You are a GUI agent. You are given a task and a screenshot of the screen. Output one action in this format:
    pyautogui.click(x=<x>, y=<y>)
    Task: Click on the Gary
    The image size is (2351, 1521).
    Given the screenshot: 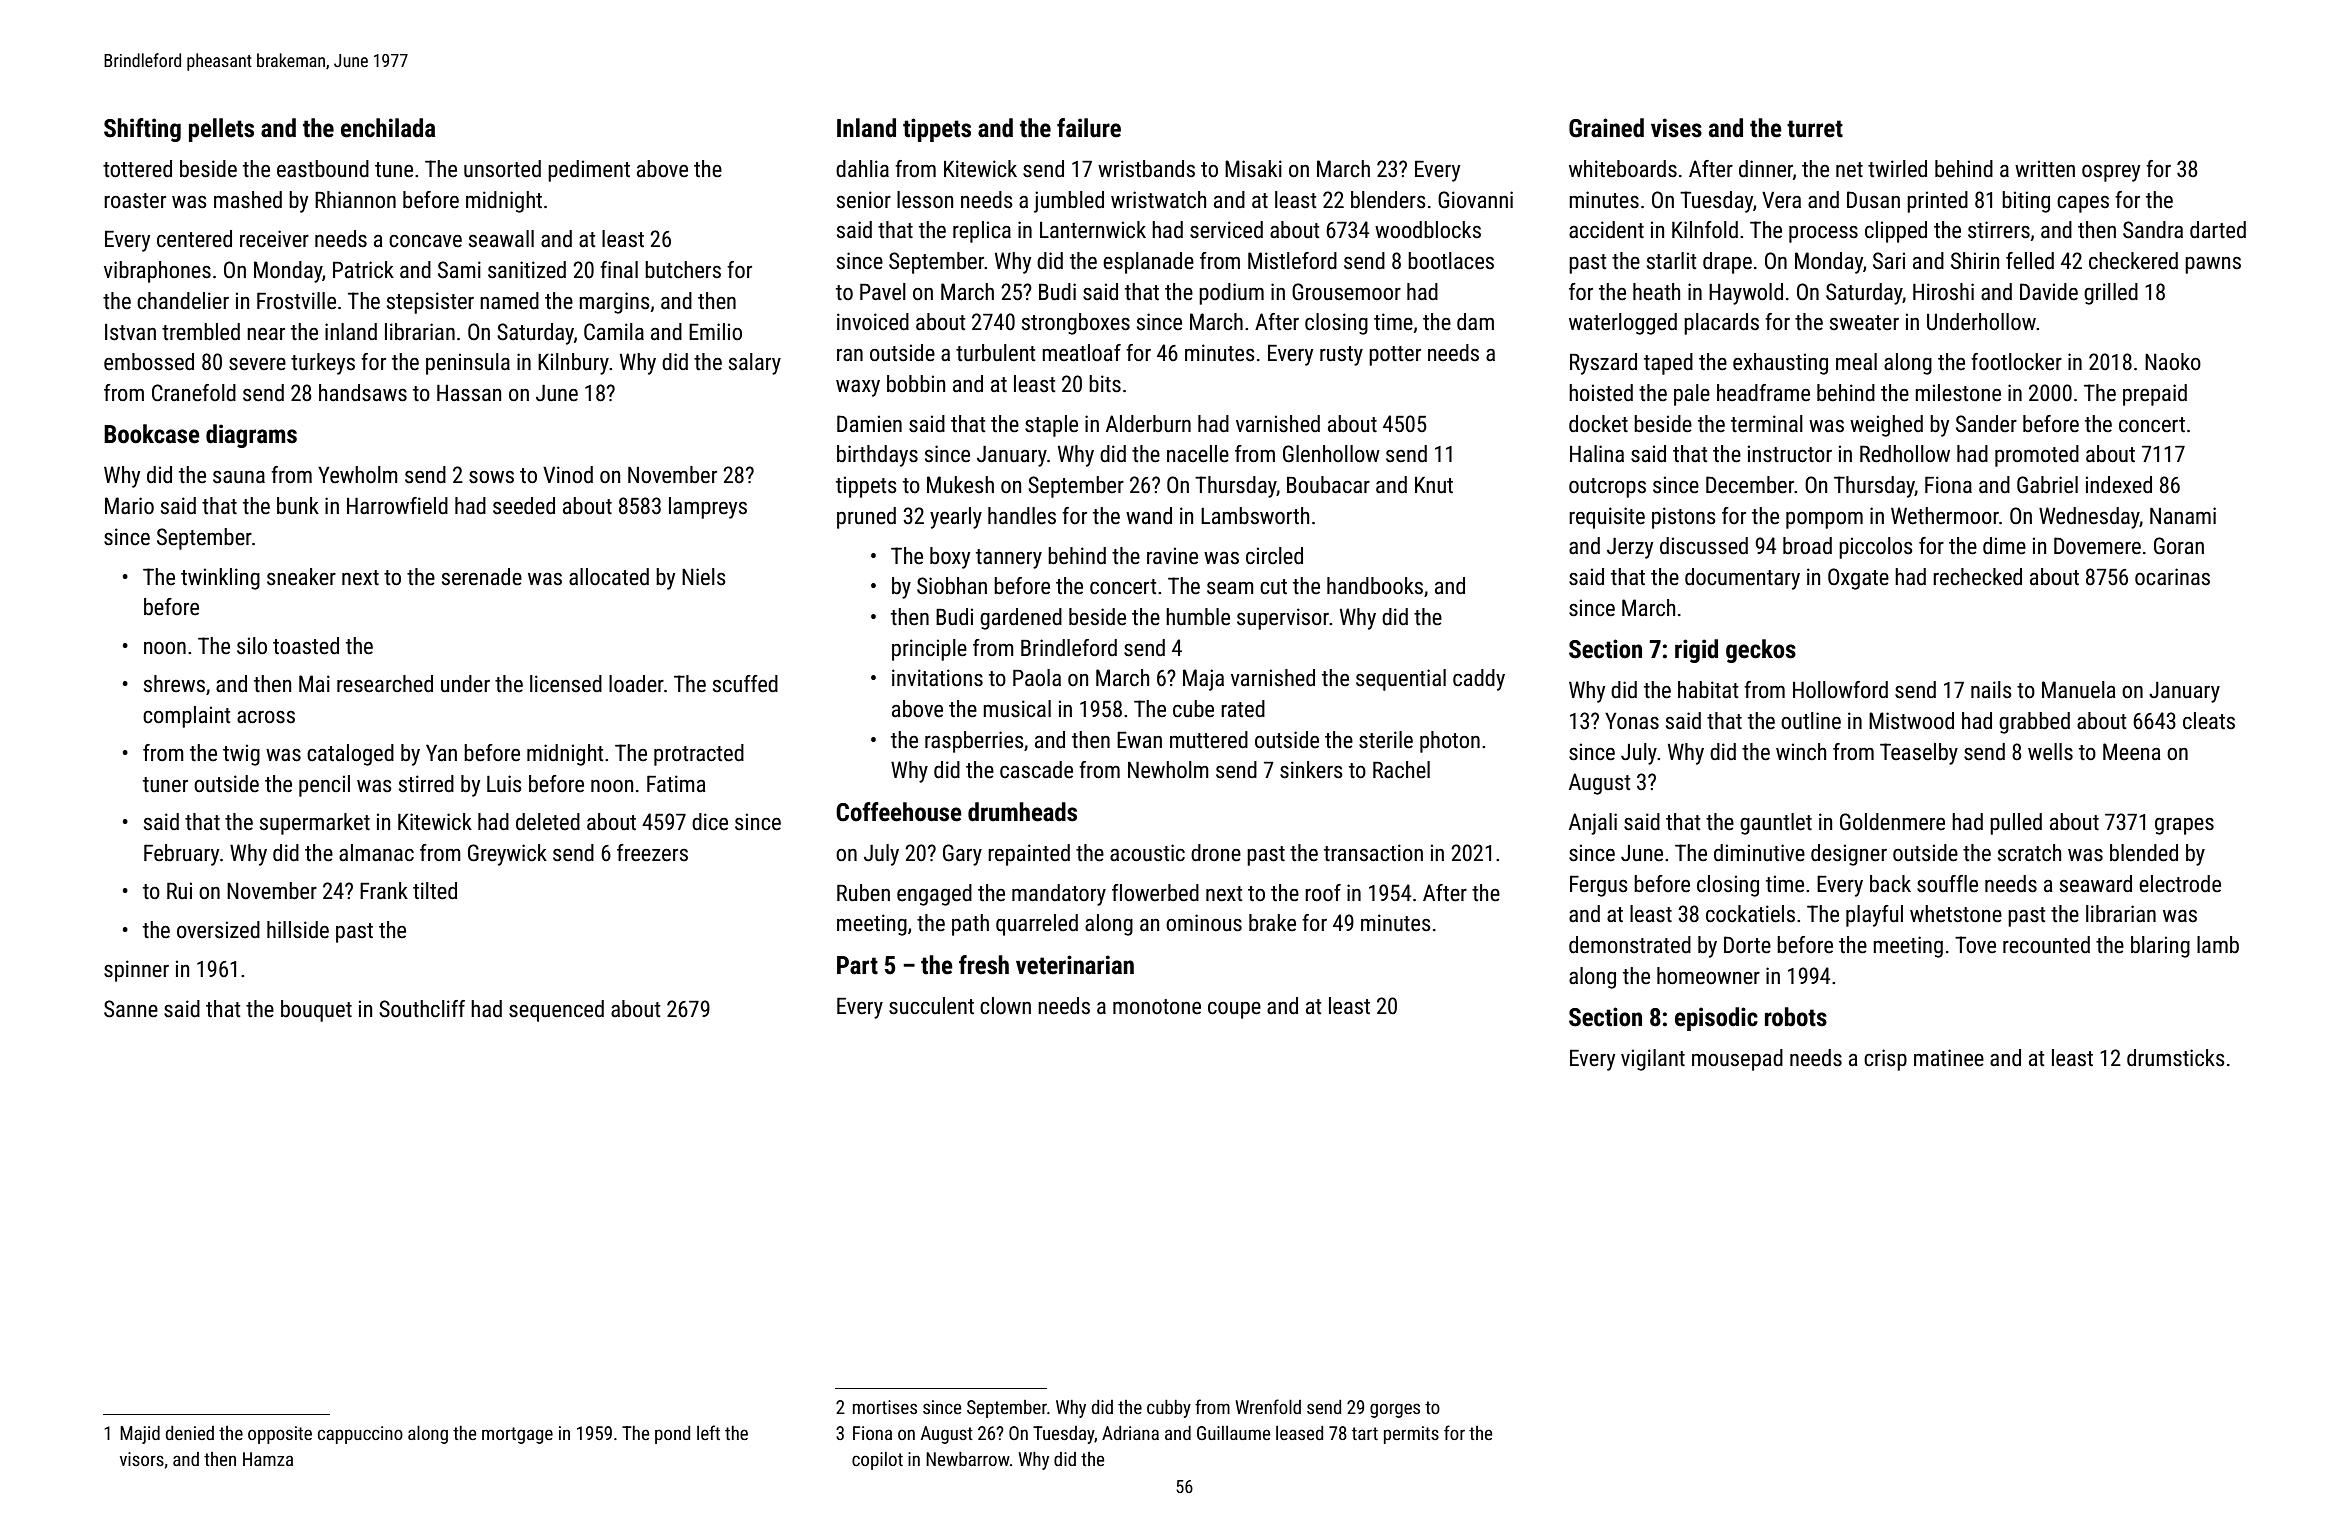 What is the action you would take?
    pyautogui.click(x=962, y=855)
